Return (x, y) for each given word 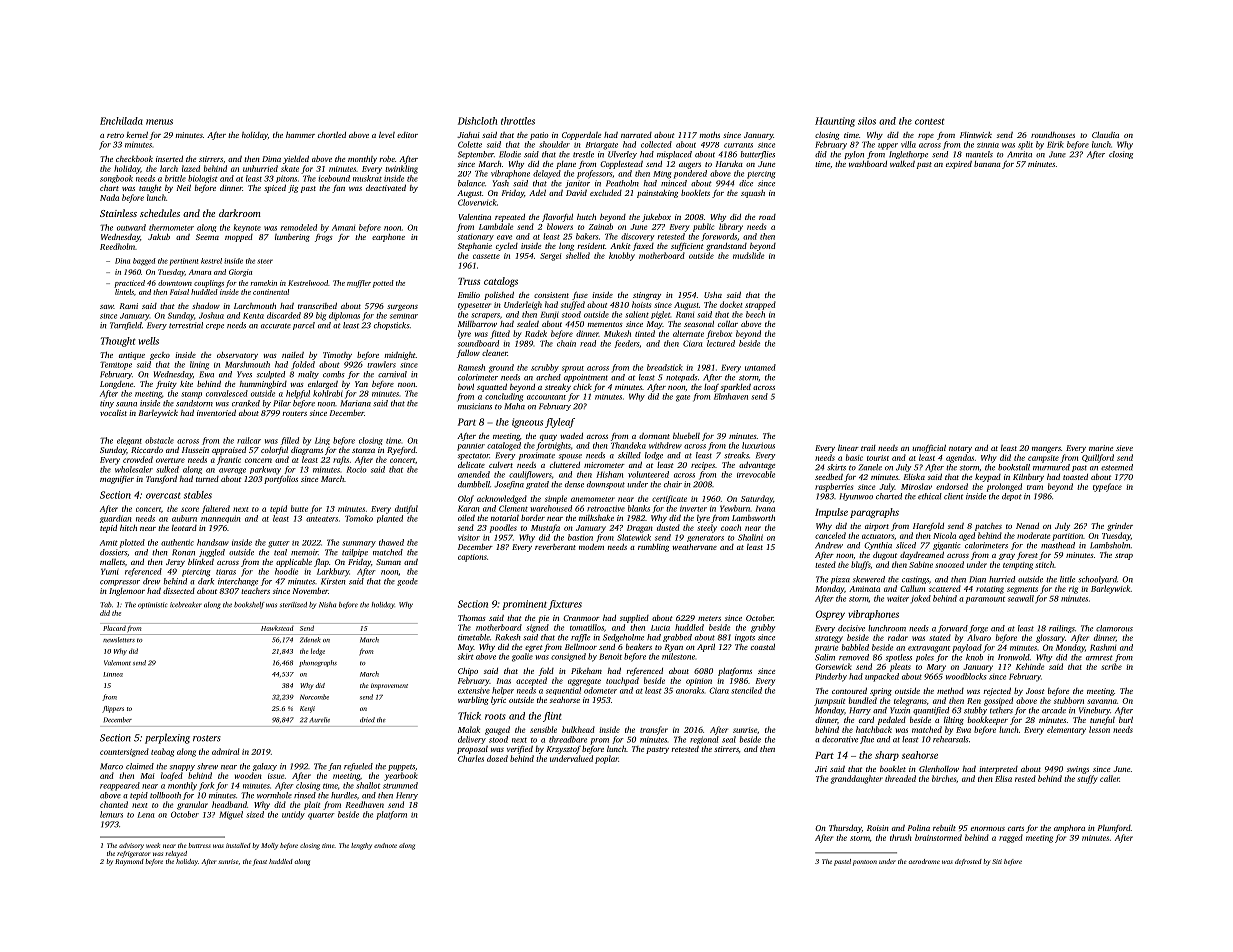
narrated (636, 135)
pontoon (865, 863)
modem (591, 546)
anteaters (322, 519)
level (387, 135)
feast (260, 862)
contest (930, 121)
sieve (1124, 448)
